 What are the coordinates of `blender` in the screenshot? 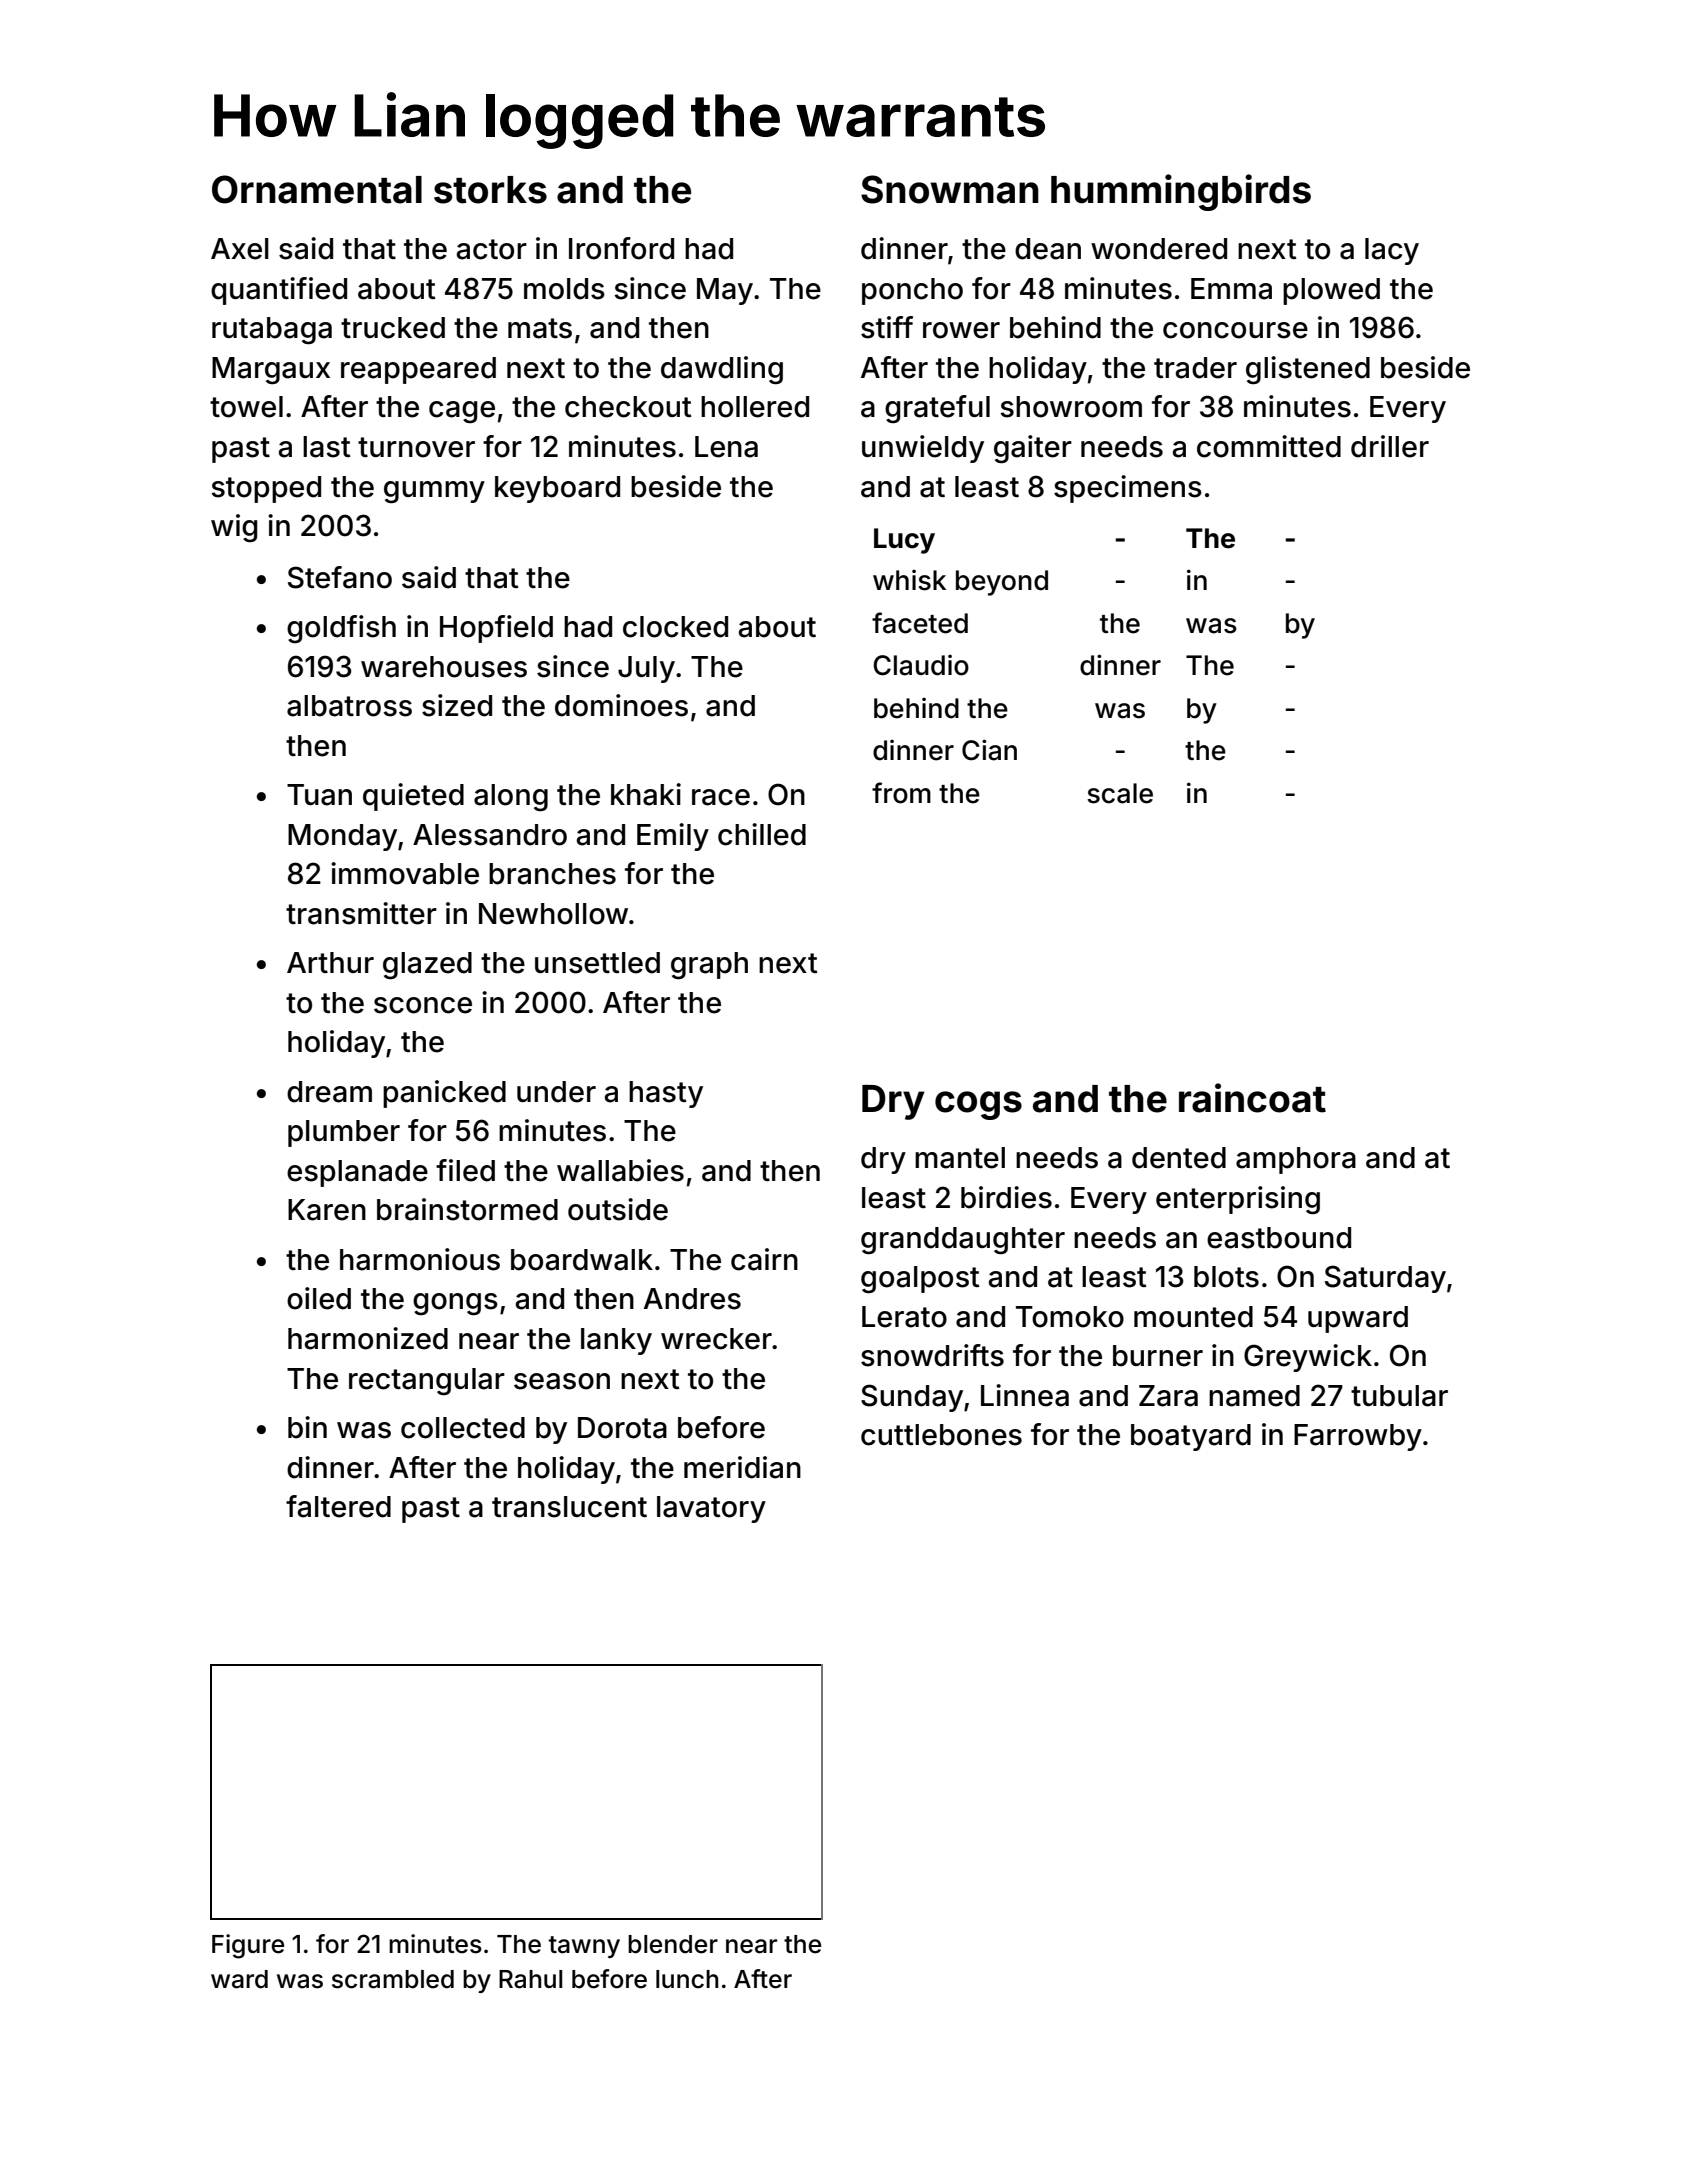 It's located at (673, 1944).
